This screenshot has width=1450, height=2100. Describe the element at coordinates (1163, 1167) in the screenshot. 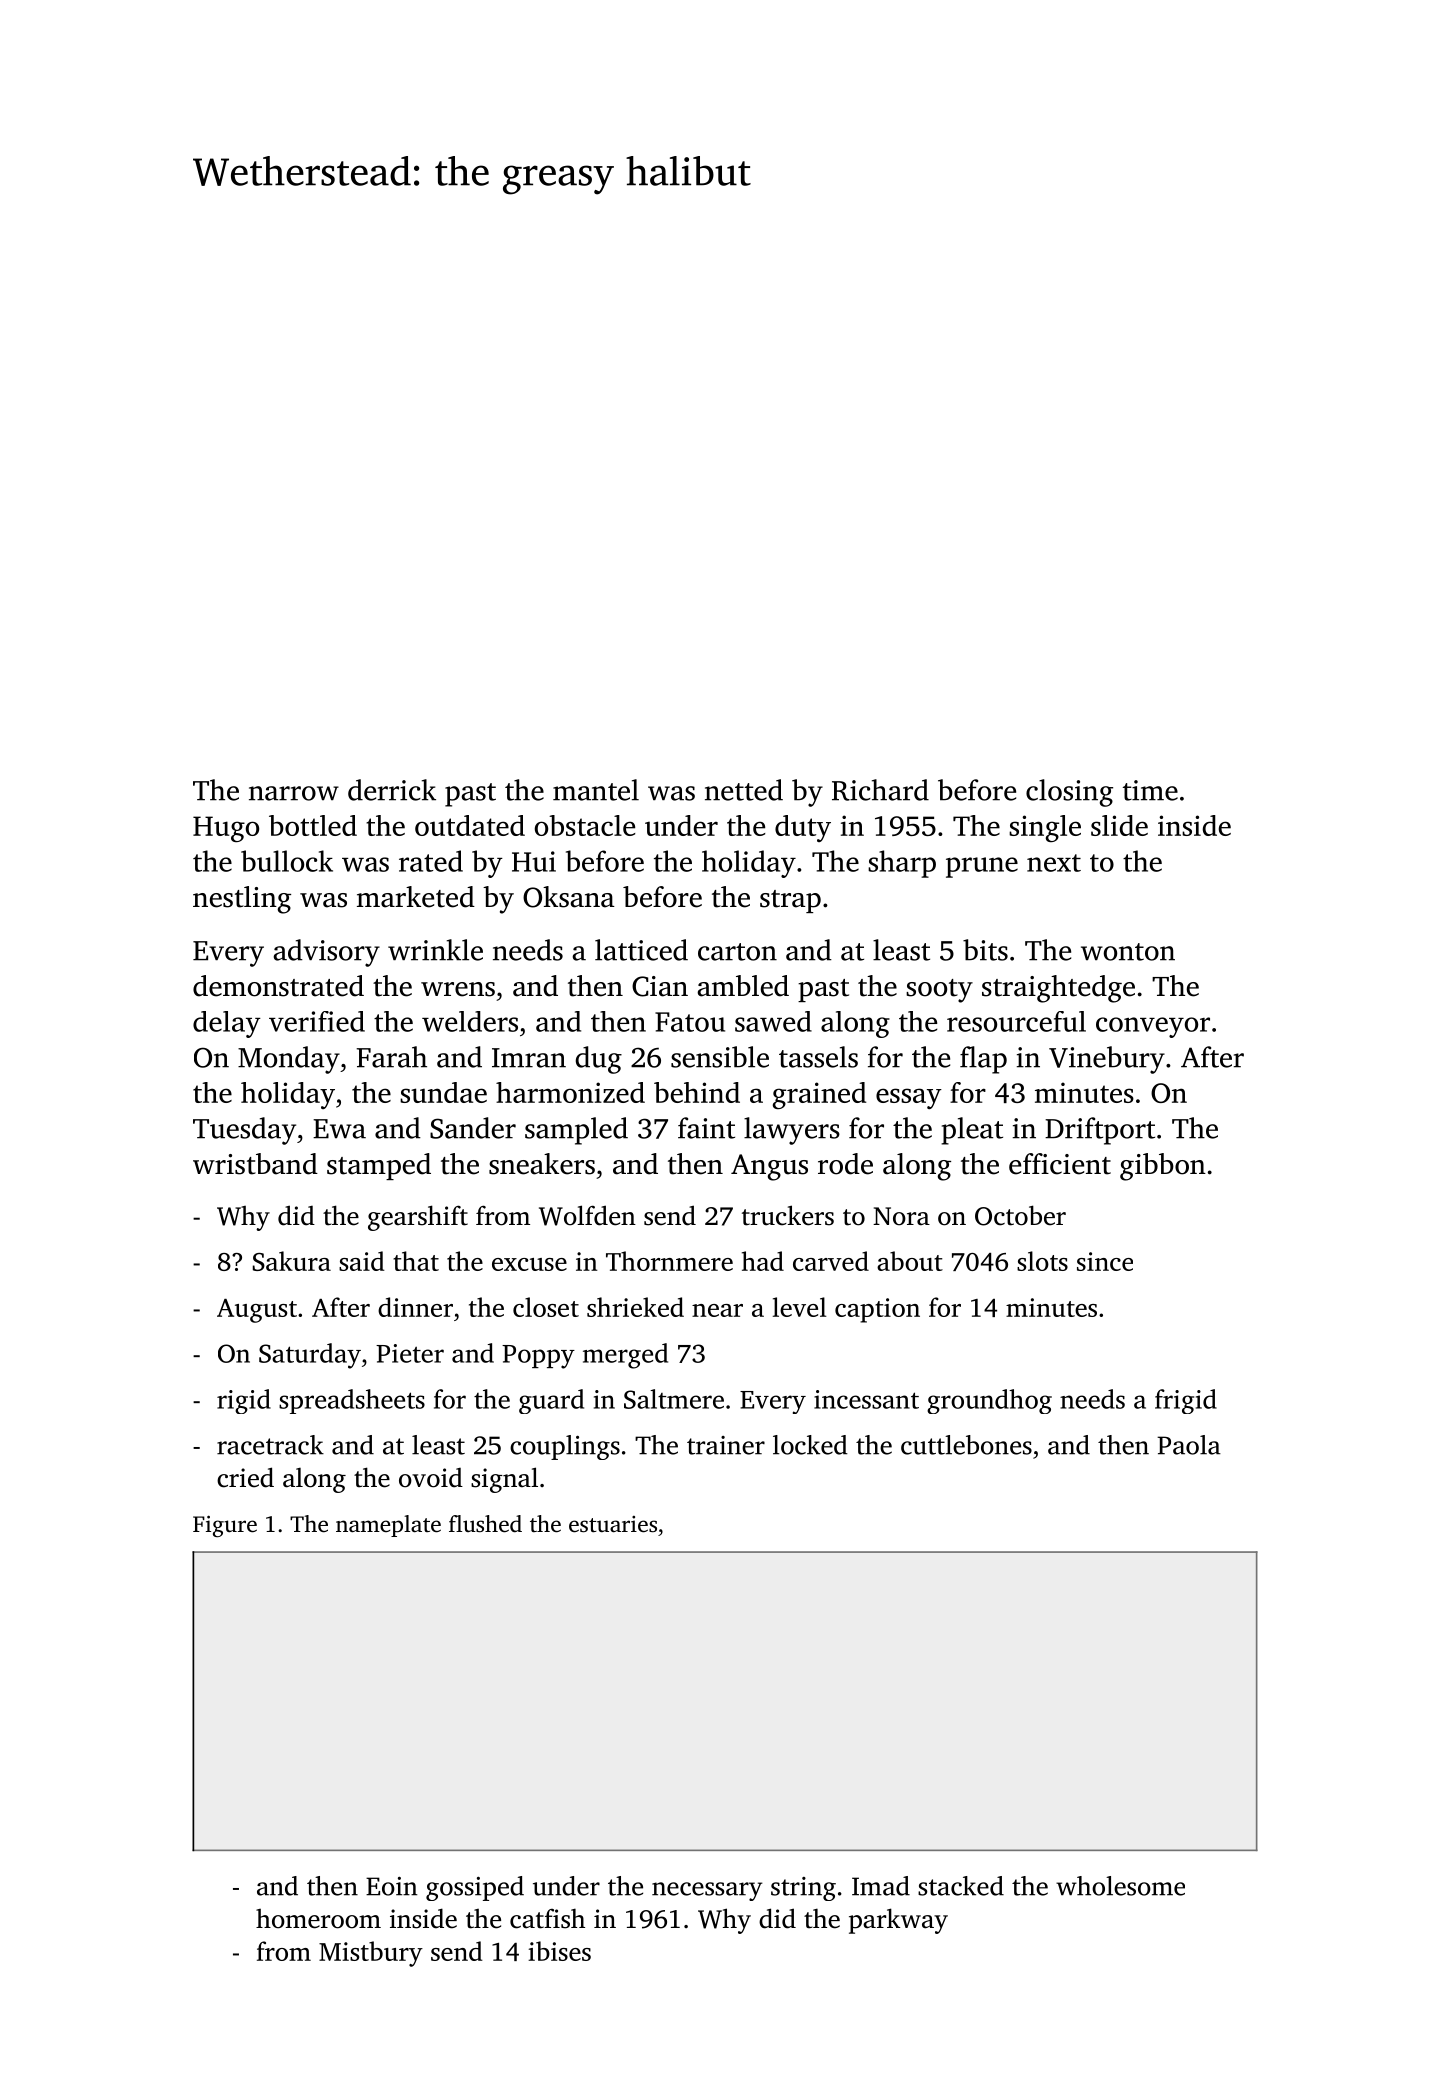

I see `gibbon` at that location.
